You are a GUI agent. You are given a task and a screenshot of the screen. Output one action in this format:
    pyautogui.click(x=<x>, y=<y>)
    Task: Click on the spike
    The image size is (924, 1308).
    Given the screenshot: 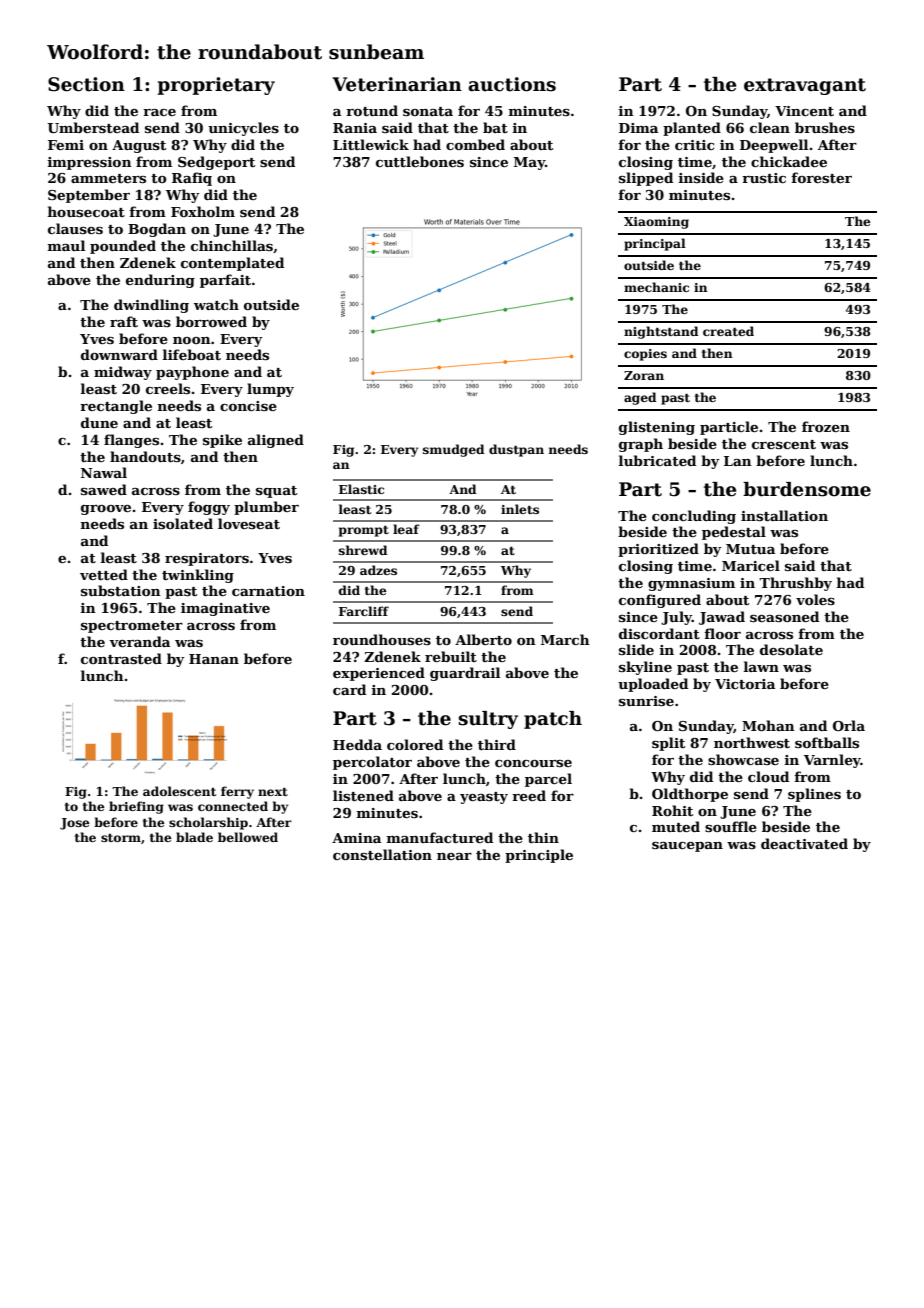 What is the action you would take?
    pyautogui.click(x=222, y=441)
